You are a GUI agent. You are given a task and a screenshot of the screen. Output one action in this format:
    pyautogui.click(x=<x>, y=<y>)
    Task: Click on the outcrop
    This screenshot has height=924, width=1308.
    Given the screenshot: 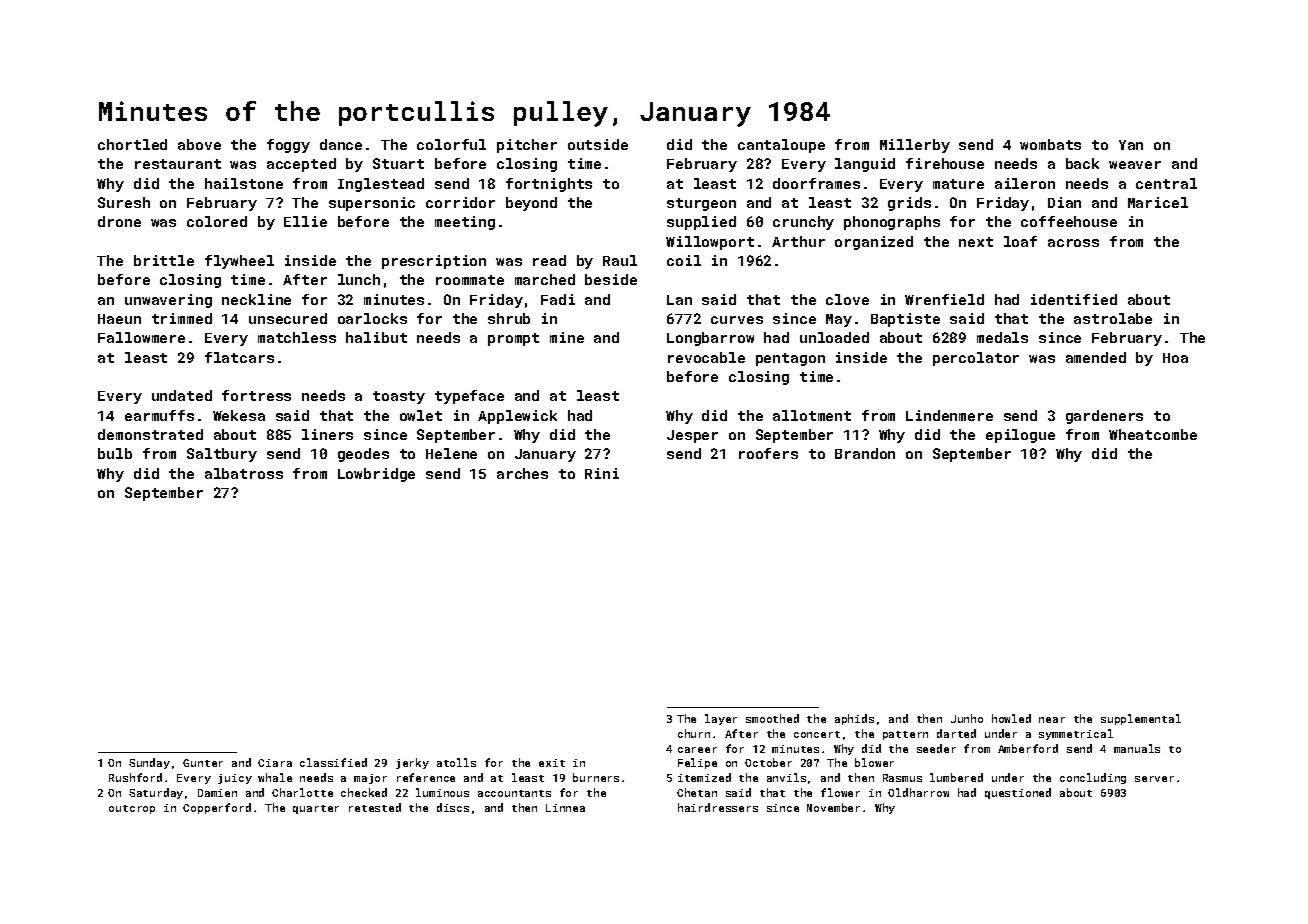 What is the action you would take?
    pyautogui.click(x=132, y=809)
